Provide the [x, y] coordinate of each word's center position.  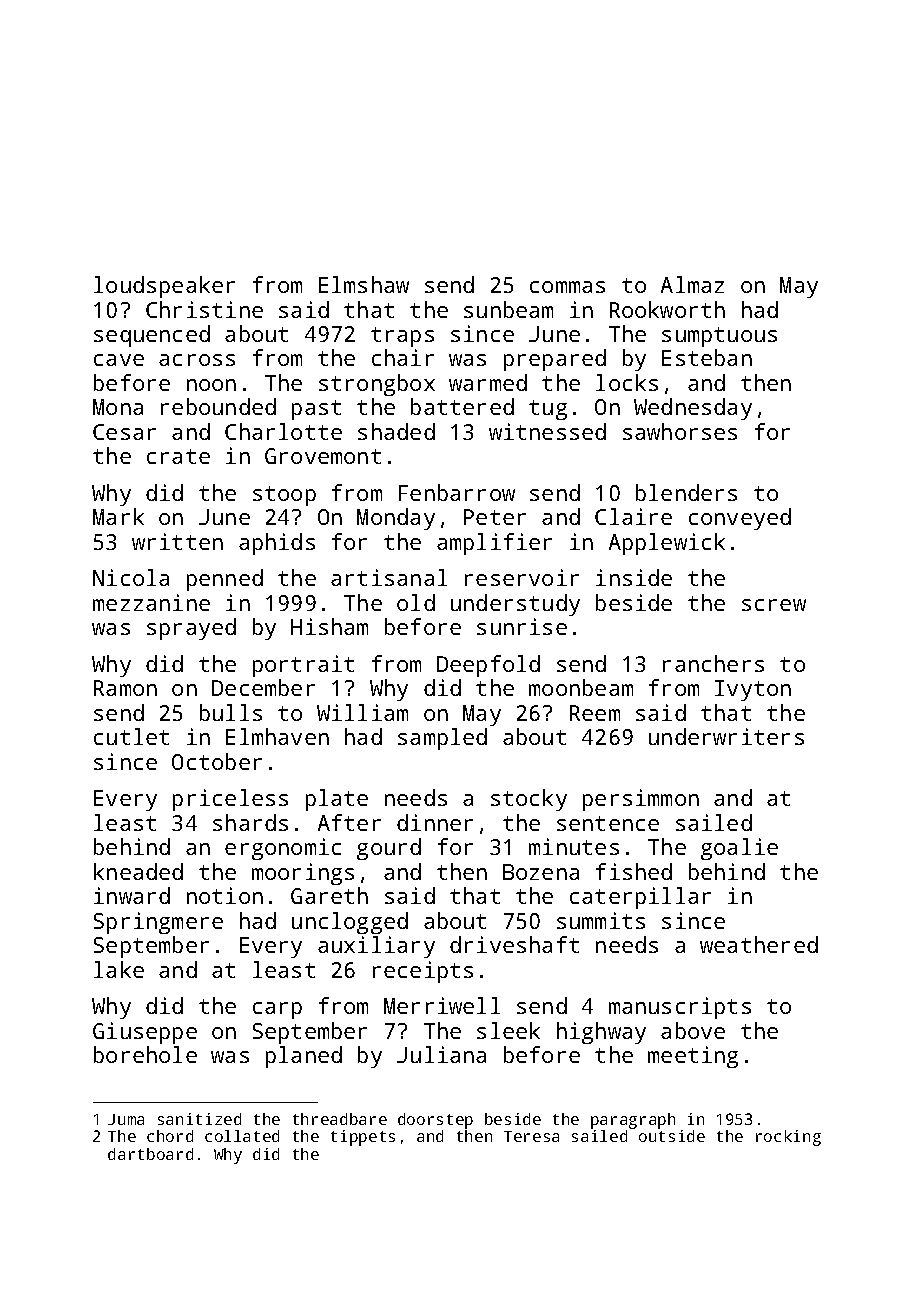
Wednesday [693, 409]
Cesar [124, 432]
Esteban [707, 357]
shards [250, 822]
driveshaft [514, 944]
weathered [759, 944]
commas [567, 287]
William [362, 712]
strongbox [377, 385]
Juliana [441, 1054]
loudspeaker [164, 287]
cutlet [131, 736]
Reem [595, 713]
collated [242, 1136]
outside [672, 1136]
